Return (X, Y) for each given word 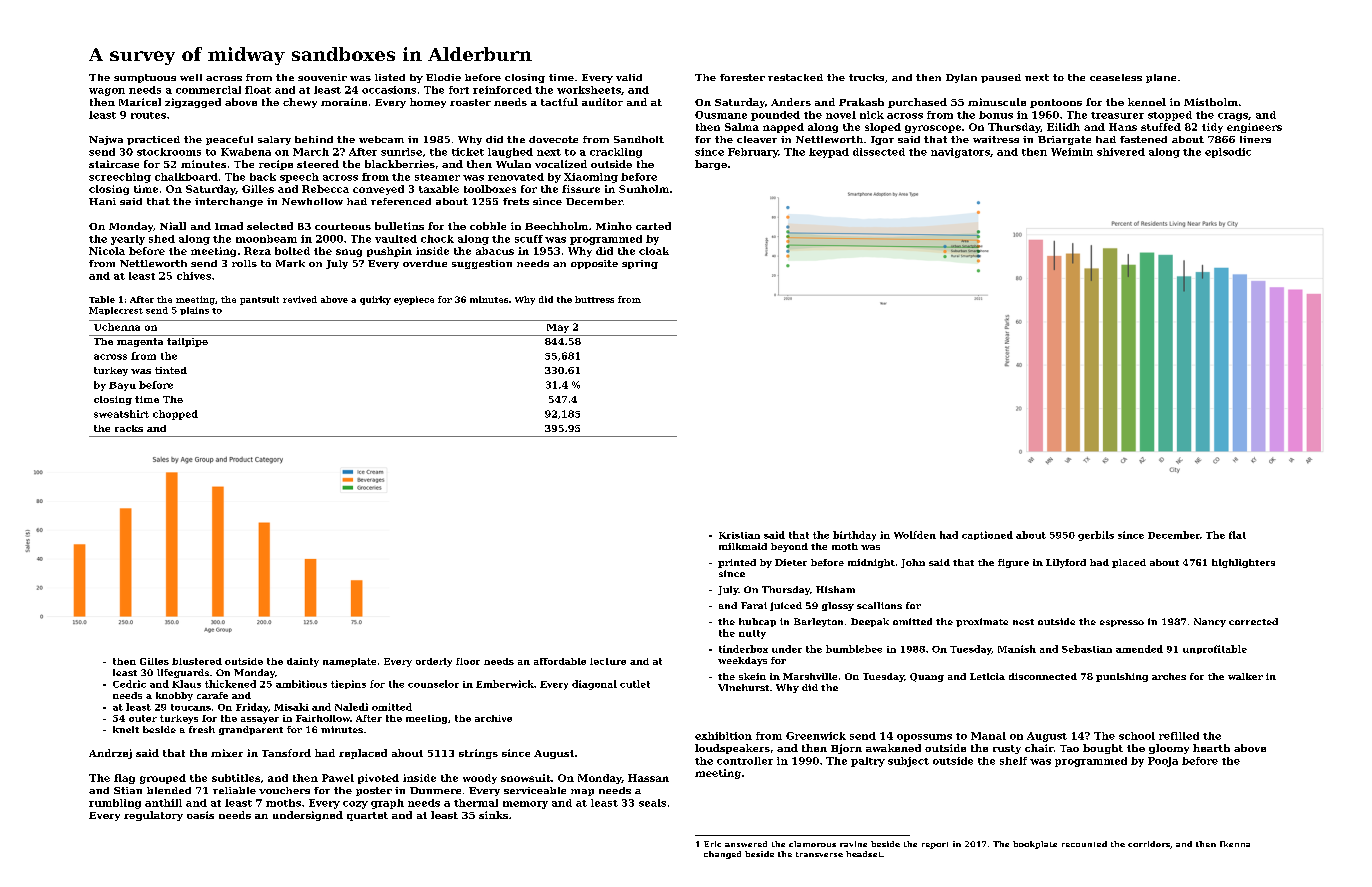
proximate (982, 622)
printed (737, 563)
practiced (153, 140)
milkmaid (743, 546)
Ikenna (1235, 844)
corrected (1253, 621)
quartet (367, 816)
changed (722, 855)
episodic (1228, 153)
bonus (996, 115)
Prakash (861, 102)
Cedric (129, 684)
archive (493, 718)
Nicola (107, 251)
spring (640, 264)
